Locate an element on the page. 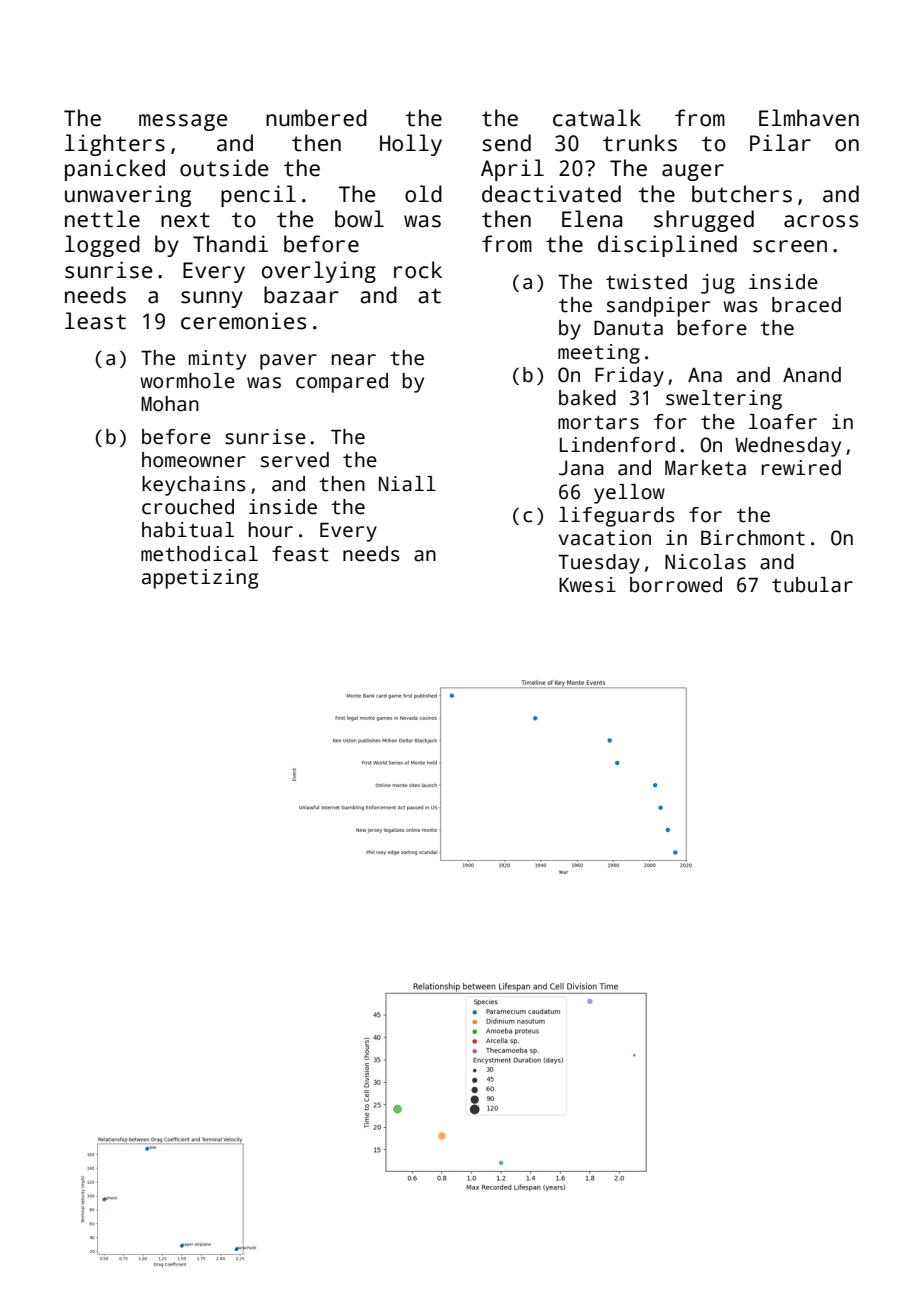 The width and height of the document is (924, 1311). Lindenford is located at coordinates (617, 445).
